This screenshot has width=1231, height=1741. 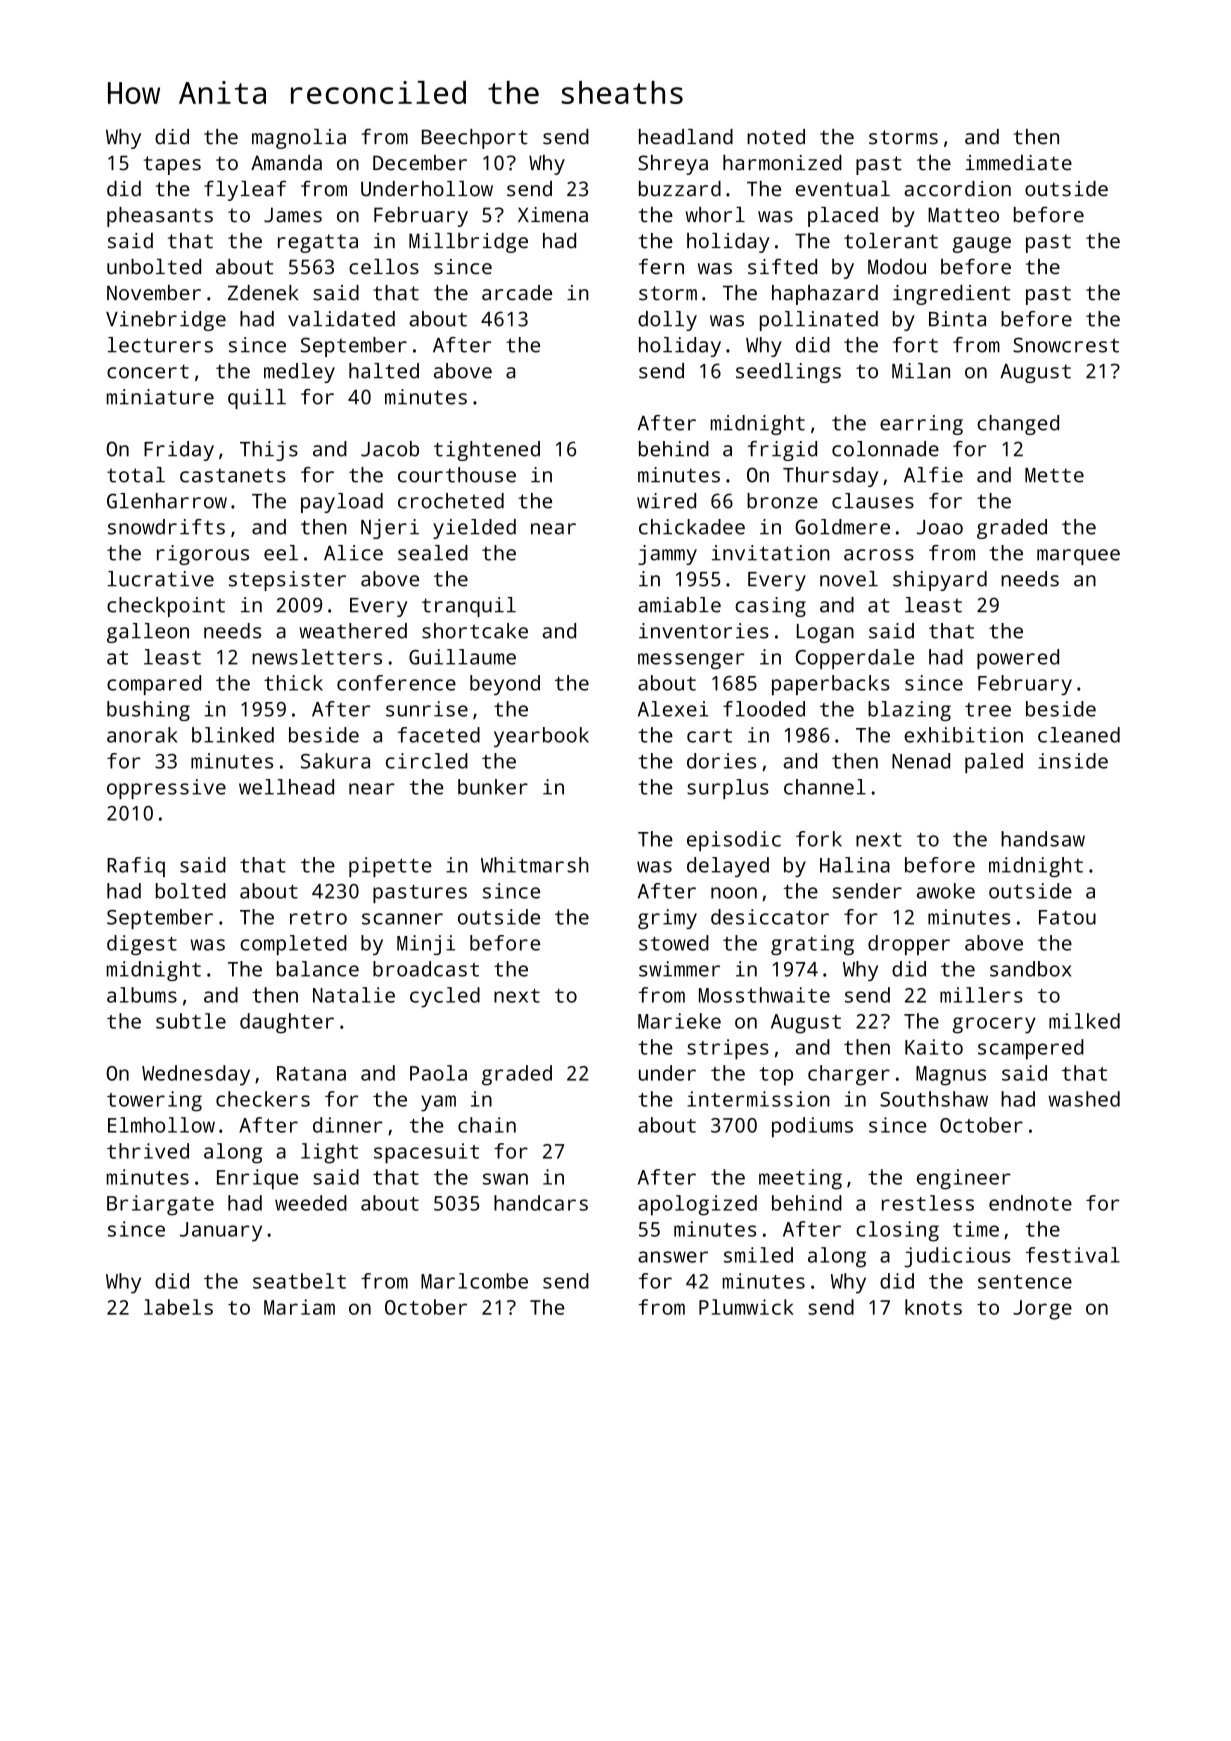 I want to click on lucrative, so click(x=160, y=579).
